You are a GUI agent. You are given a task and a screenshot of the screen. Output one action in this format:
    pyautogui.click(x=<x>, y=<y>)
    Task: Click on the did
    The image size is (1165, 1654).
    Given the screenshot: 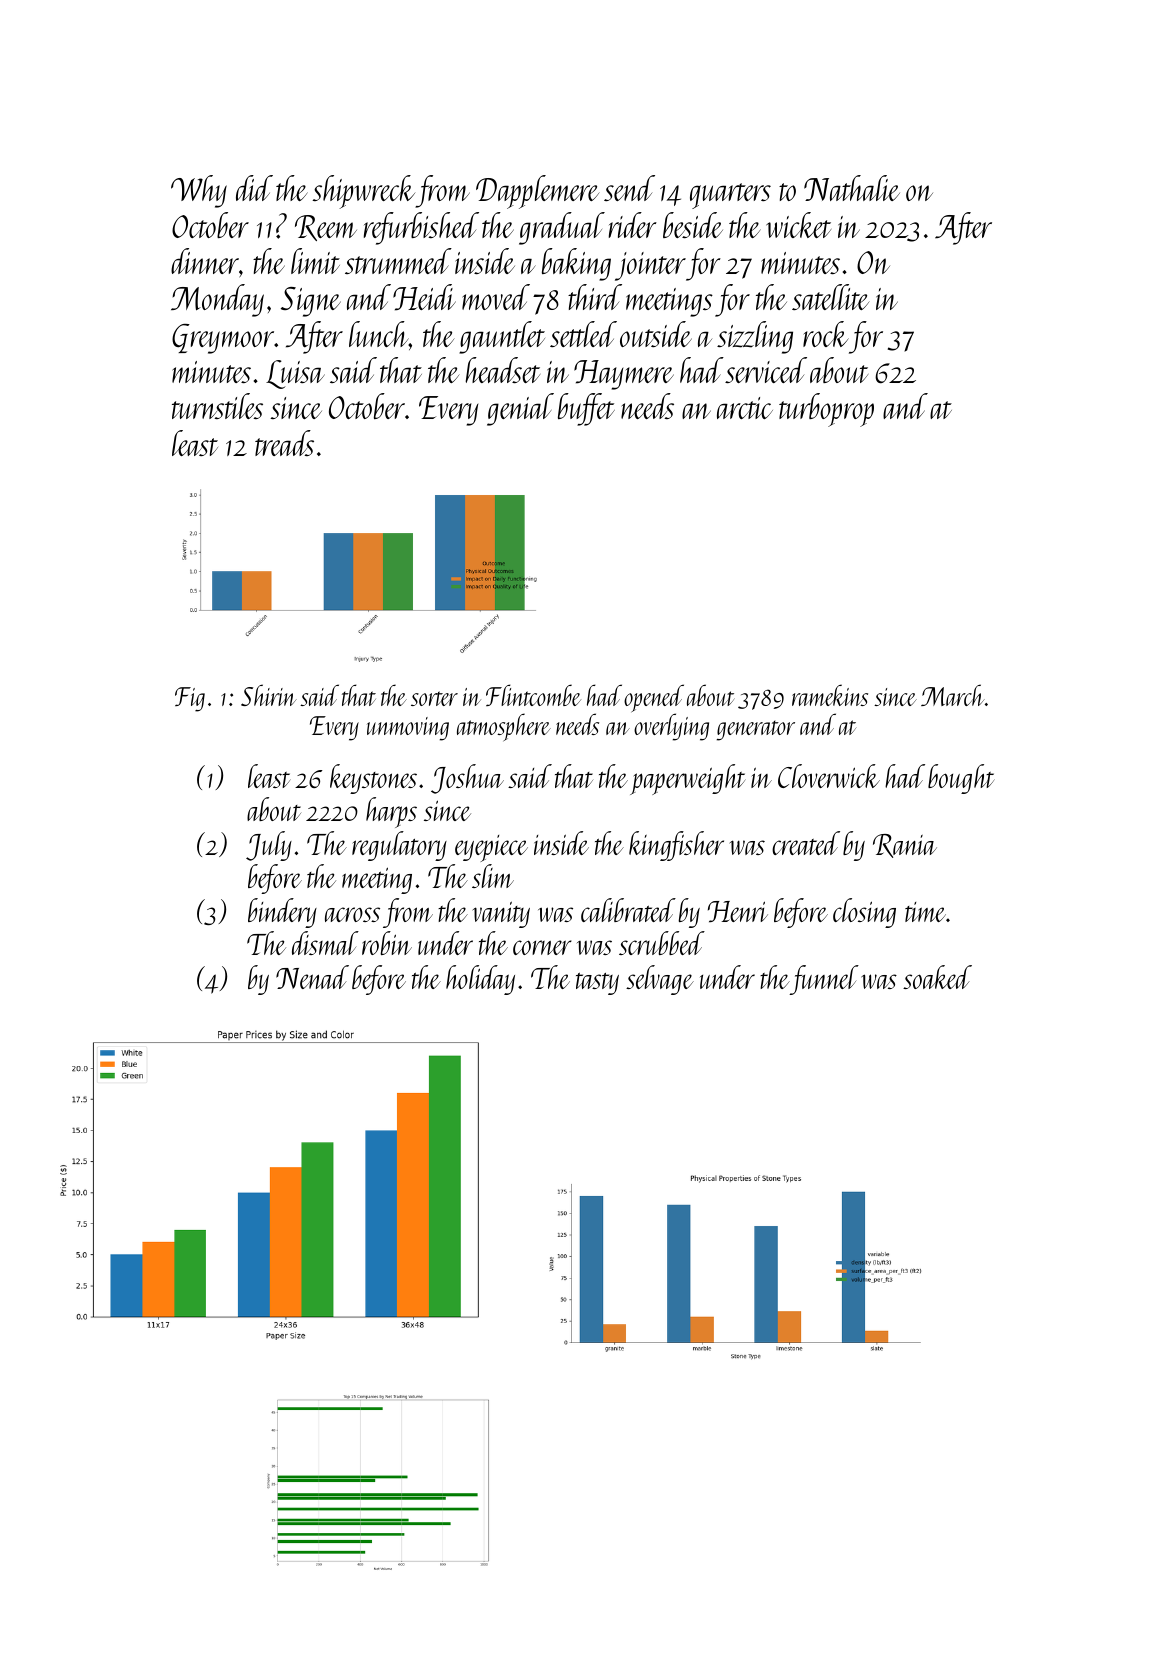 What is the action you would take?
    pyautogui.click(x=254, y=188)
